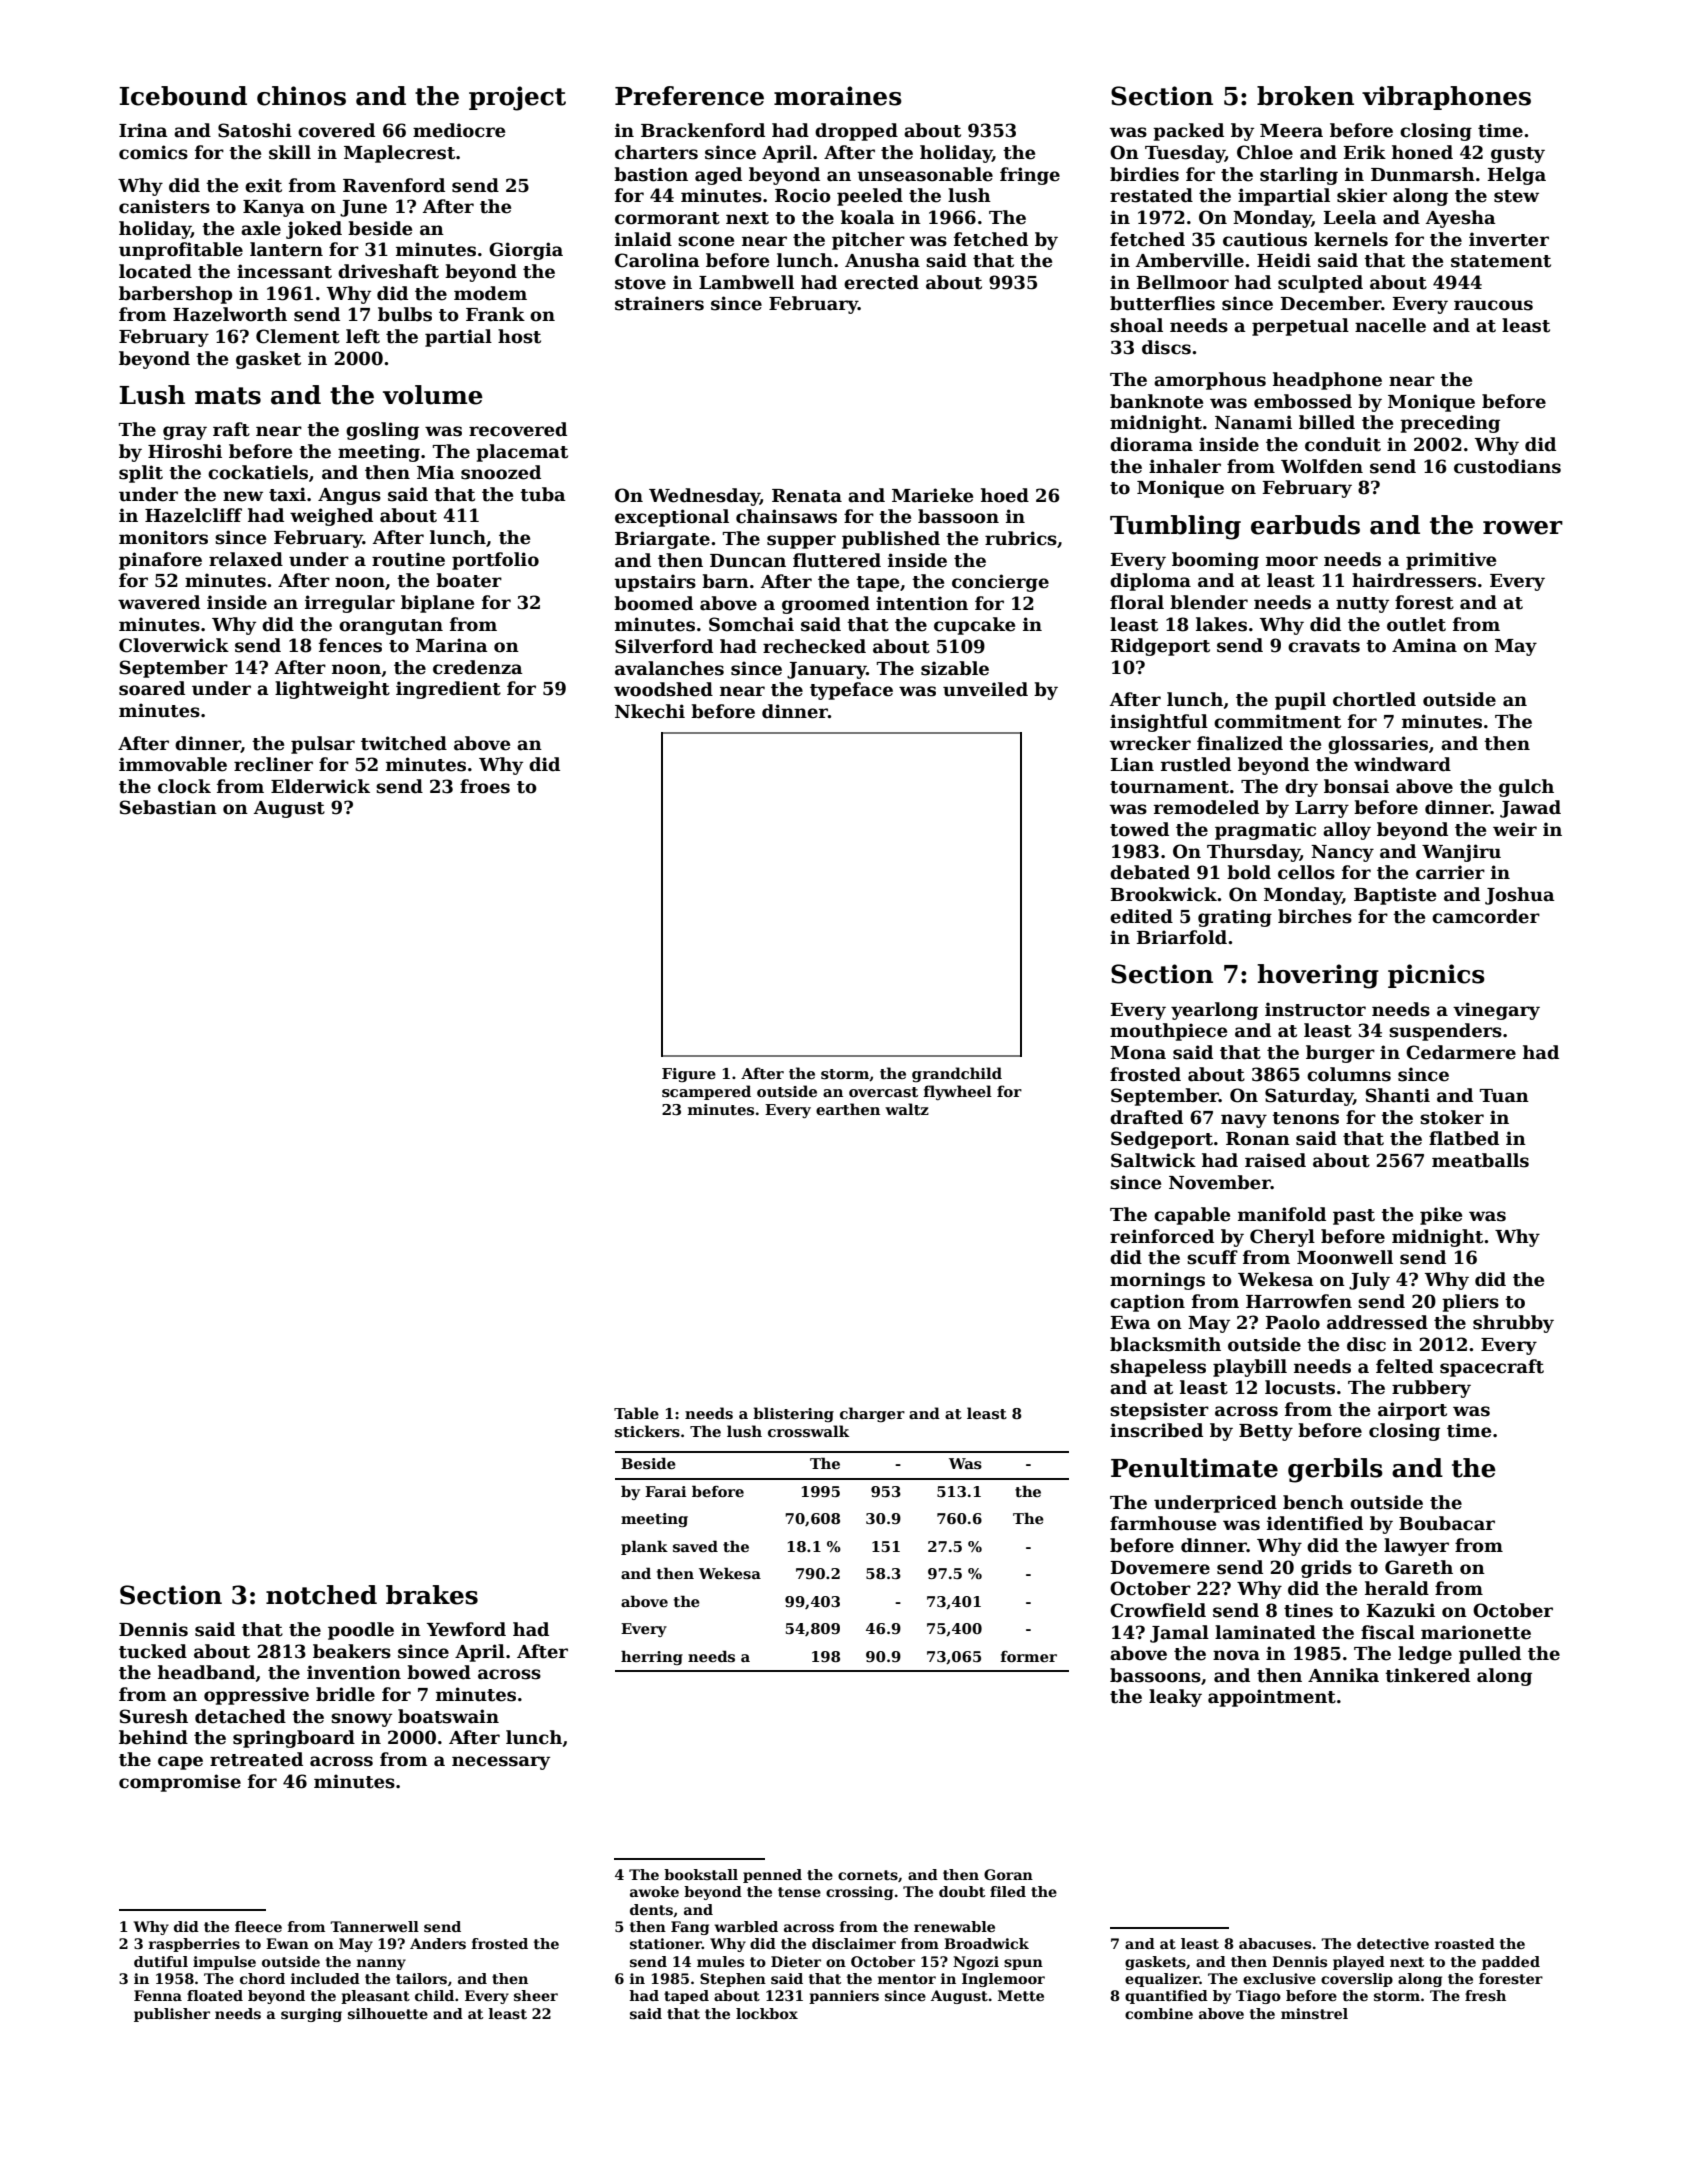 The width and height of the screenshot is (1683, 2178). I want to click on roasted, so click(1465, 1943).
